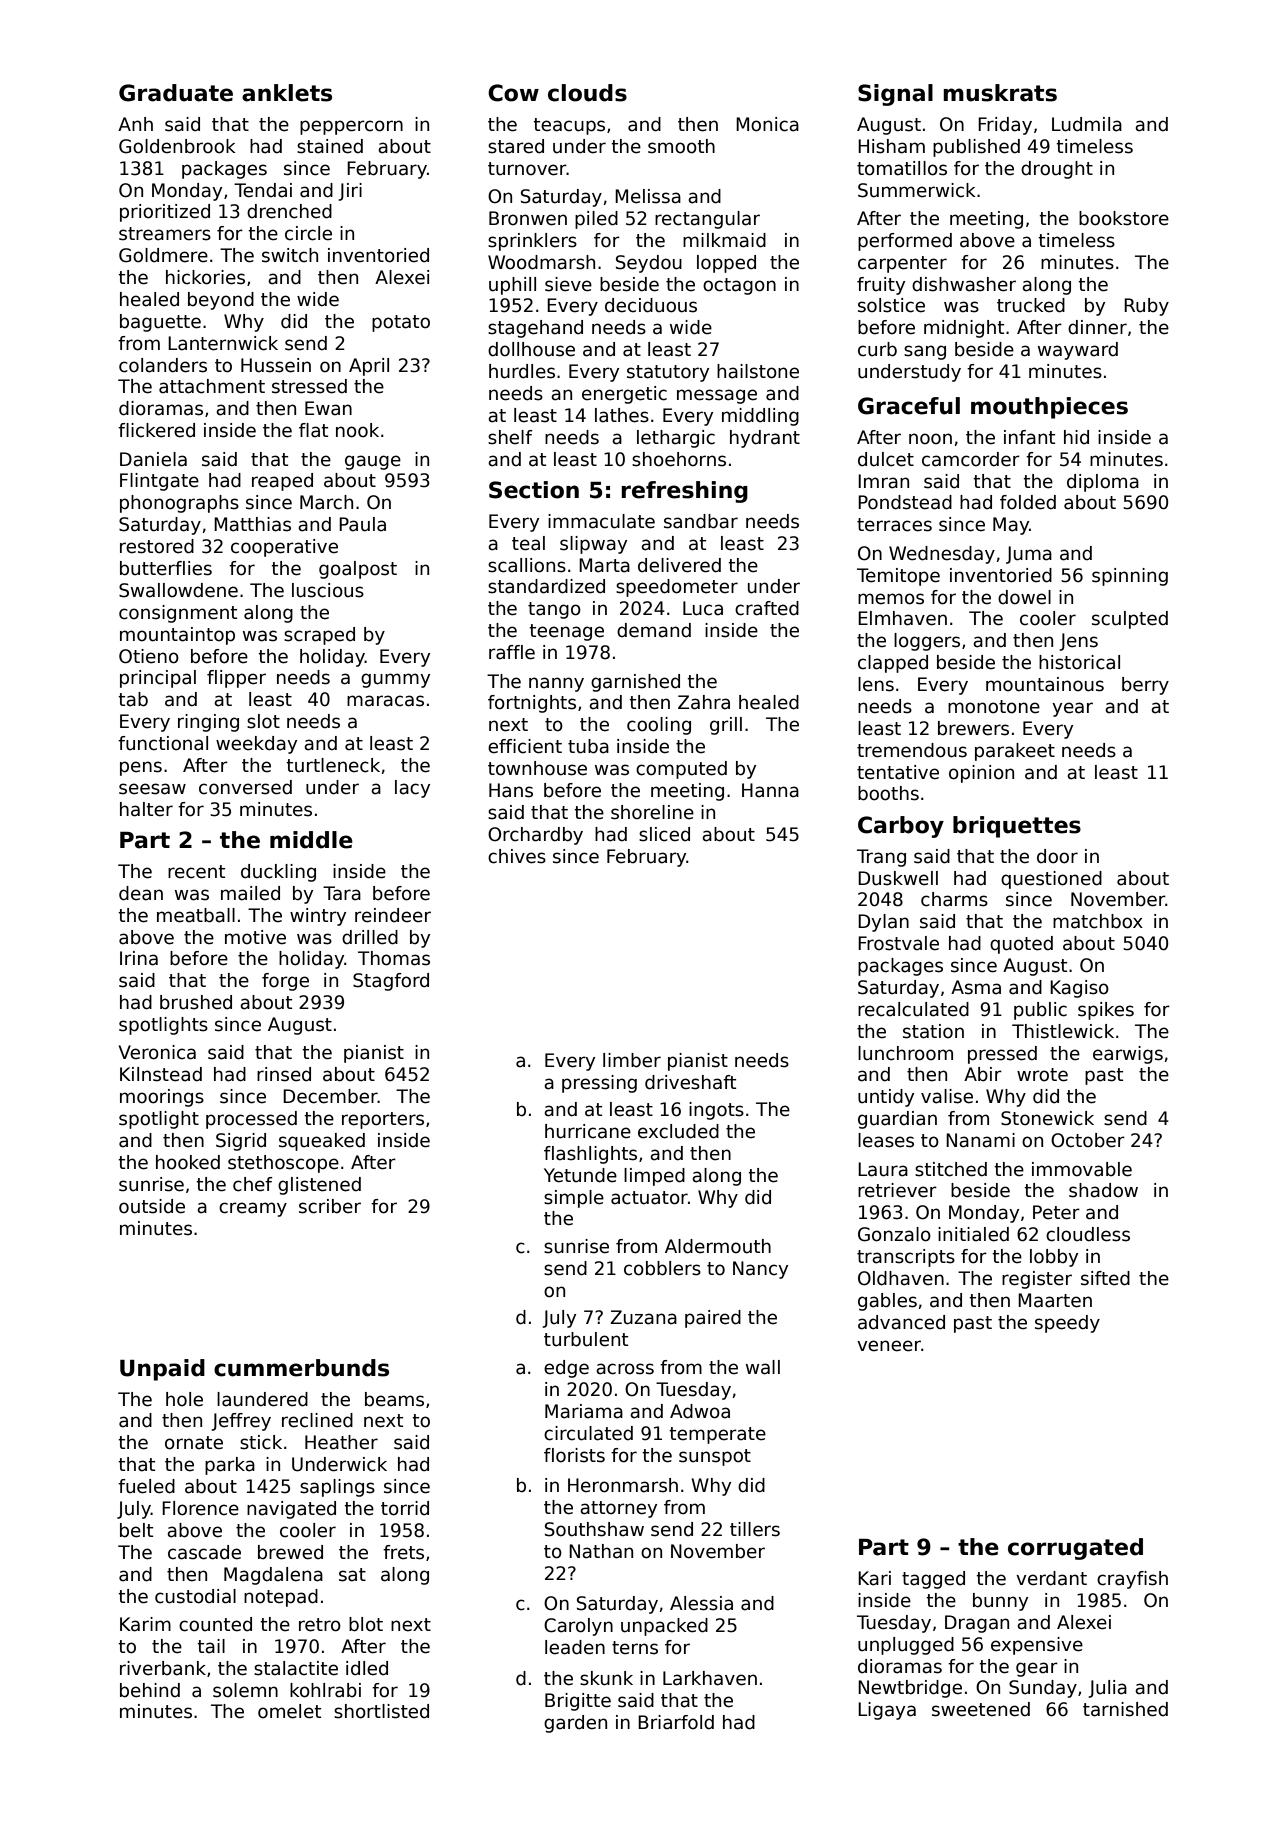 This screenshot has width=1288, height=1821. Describe the element at coordinates (758, 371) in the screenshot. I see `hailstone` at that location.
